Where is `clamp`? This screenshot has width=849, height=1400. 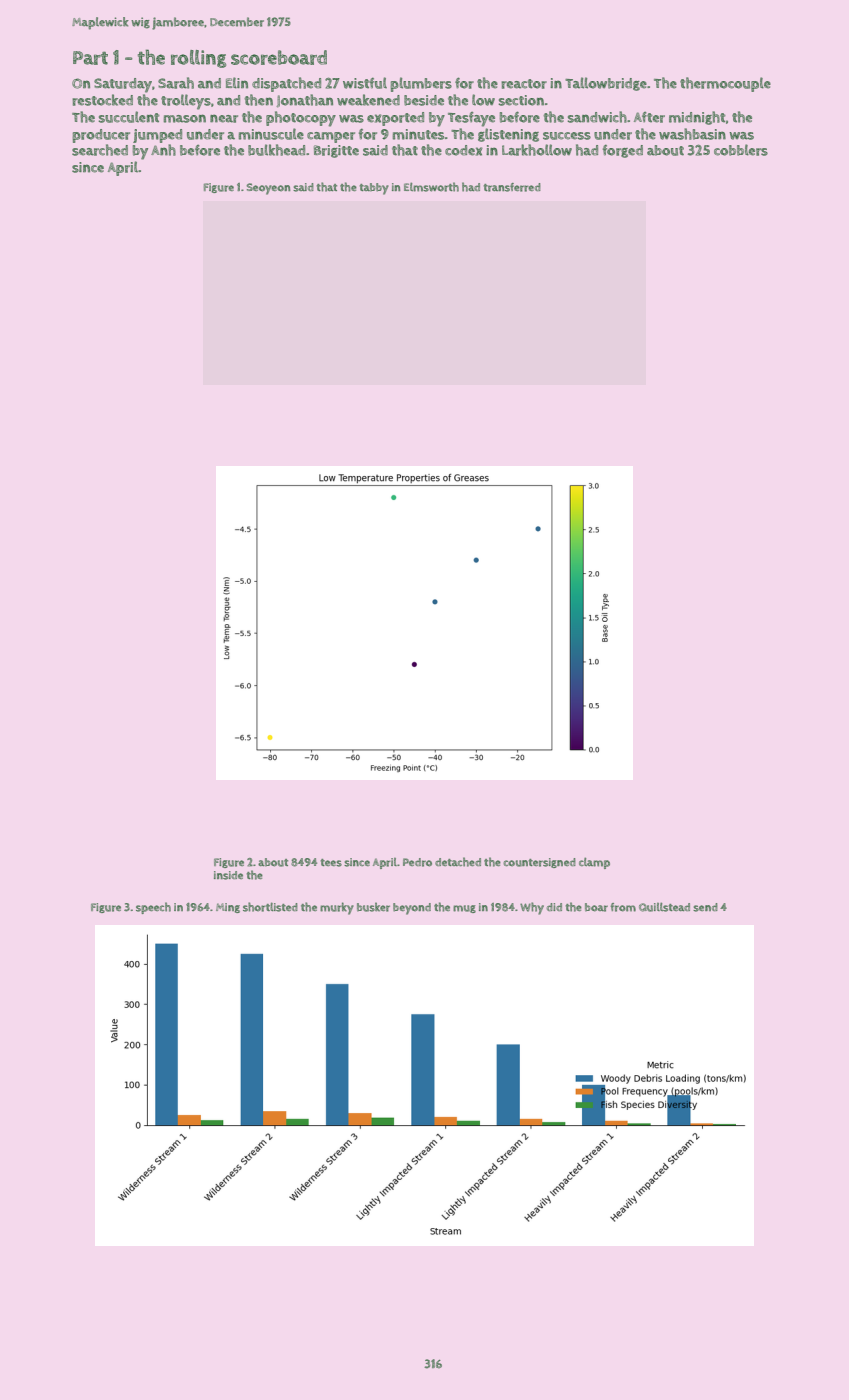 clamp is located at coordinates (594, 863).
